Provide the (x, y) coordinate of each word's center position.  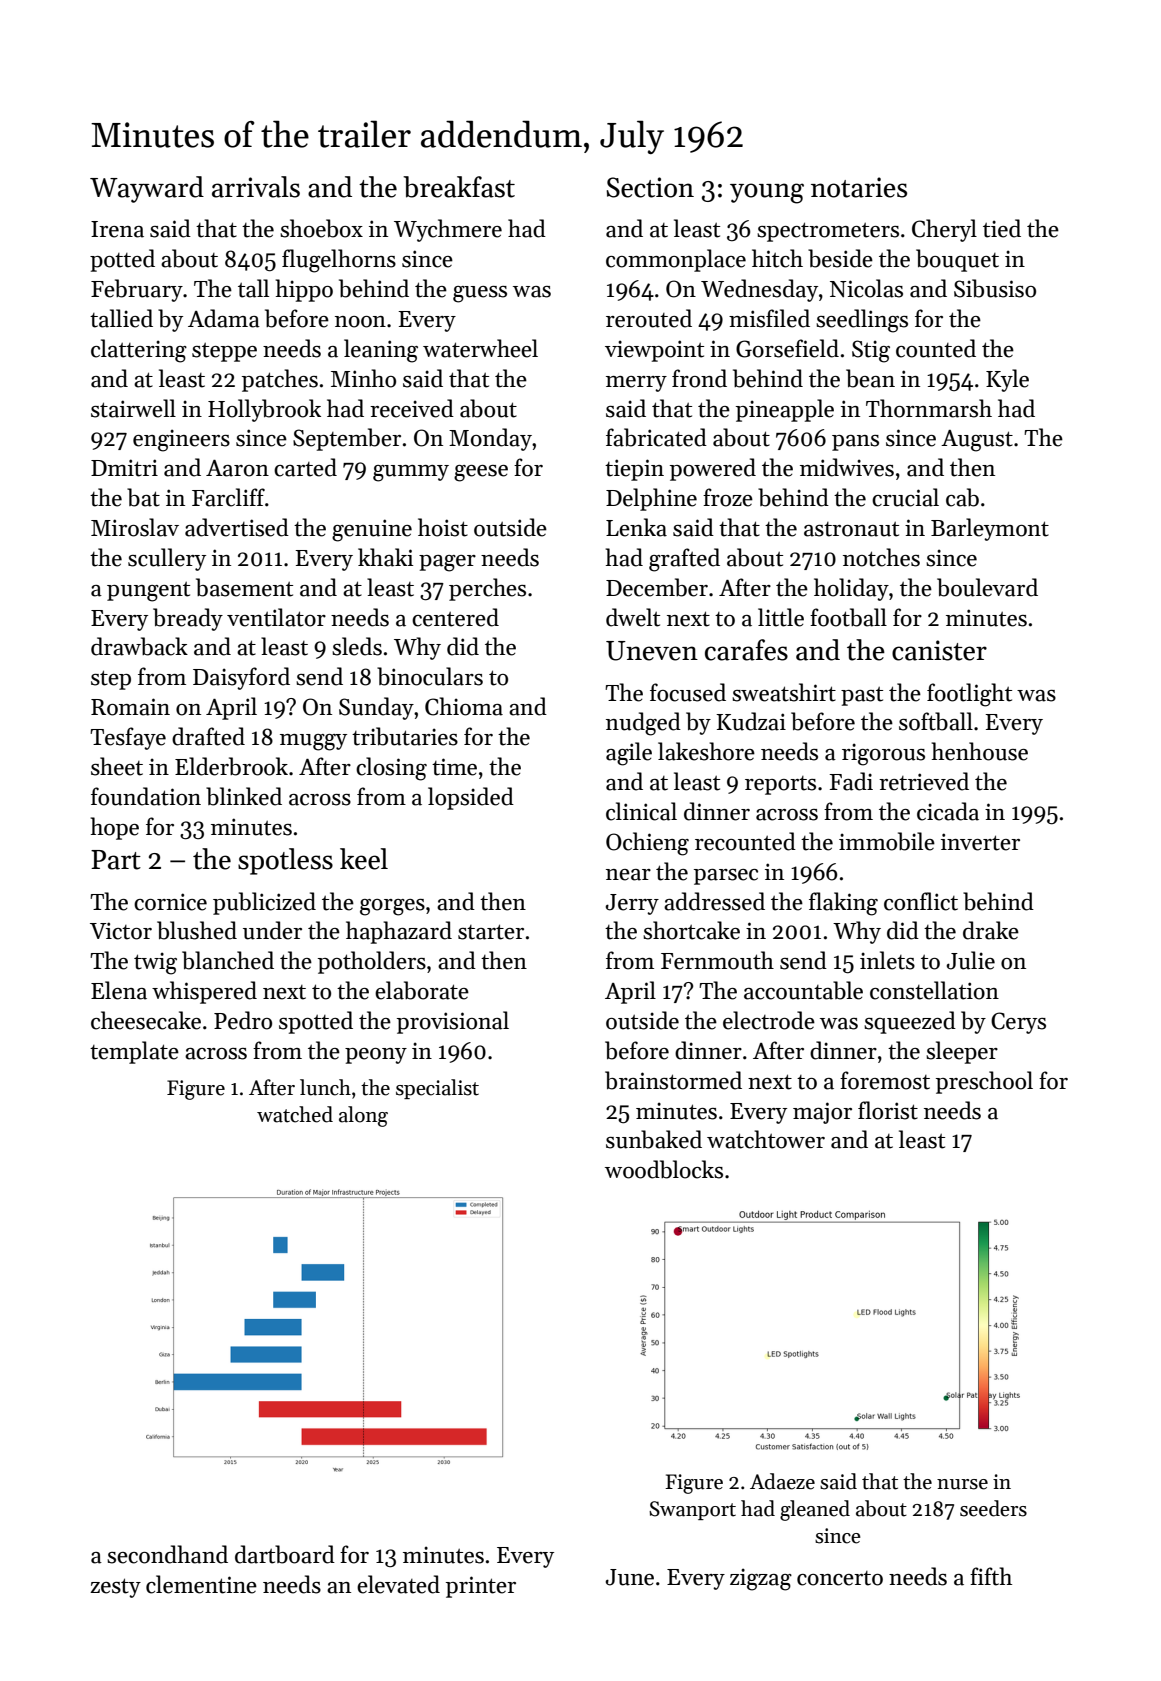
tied (1002, 228)
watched (295, 1114)
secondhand (167, 1554)
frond (699, 378)
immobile (887, 841)
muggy (313, 742)
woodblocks (664, 1169)
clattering (139, 351)
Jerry (632, 904)
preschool (984, 1082)
